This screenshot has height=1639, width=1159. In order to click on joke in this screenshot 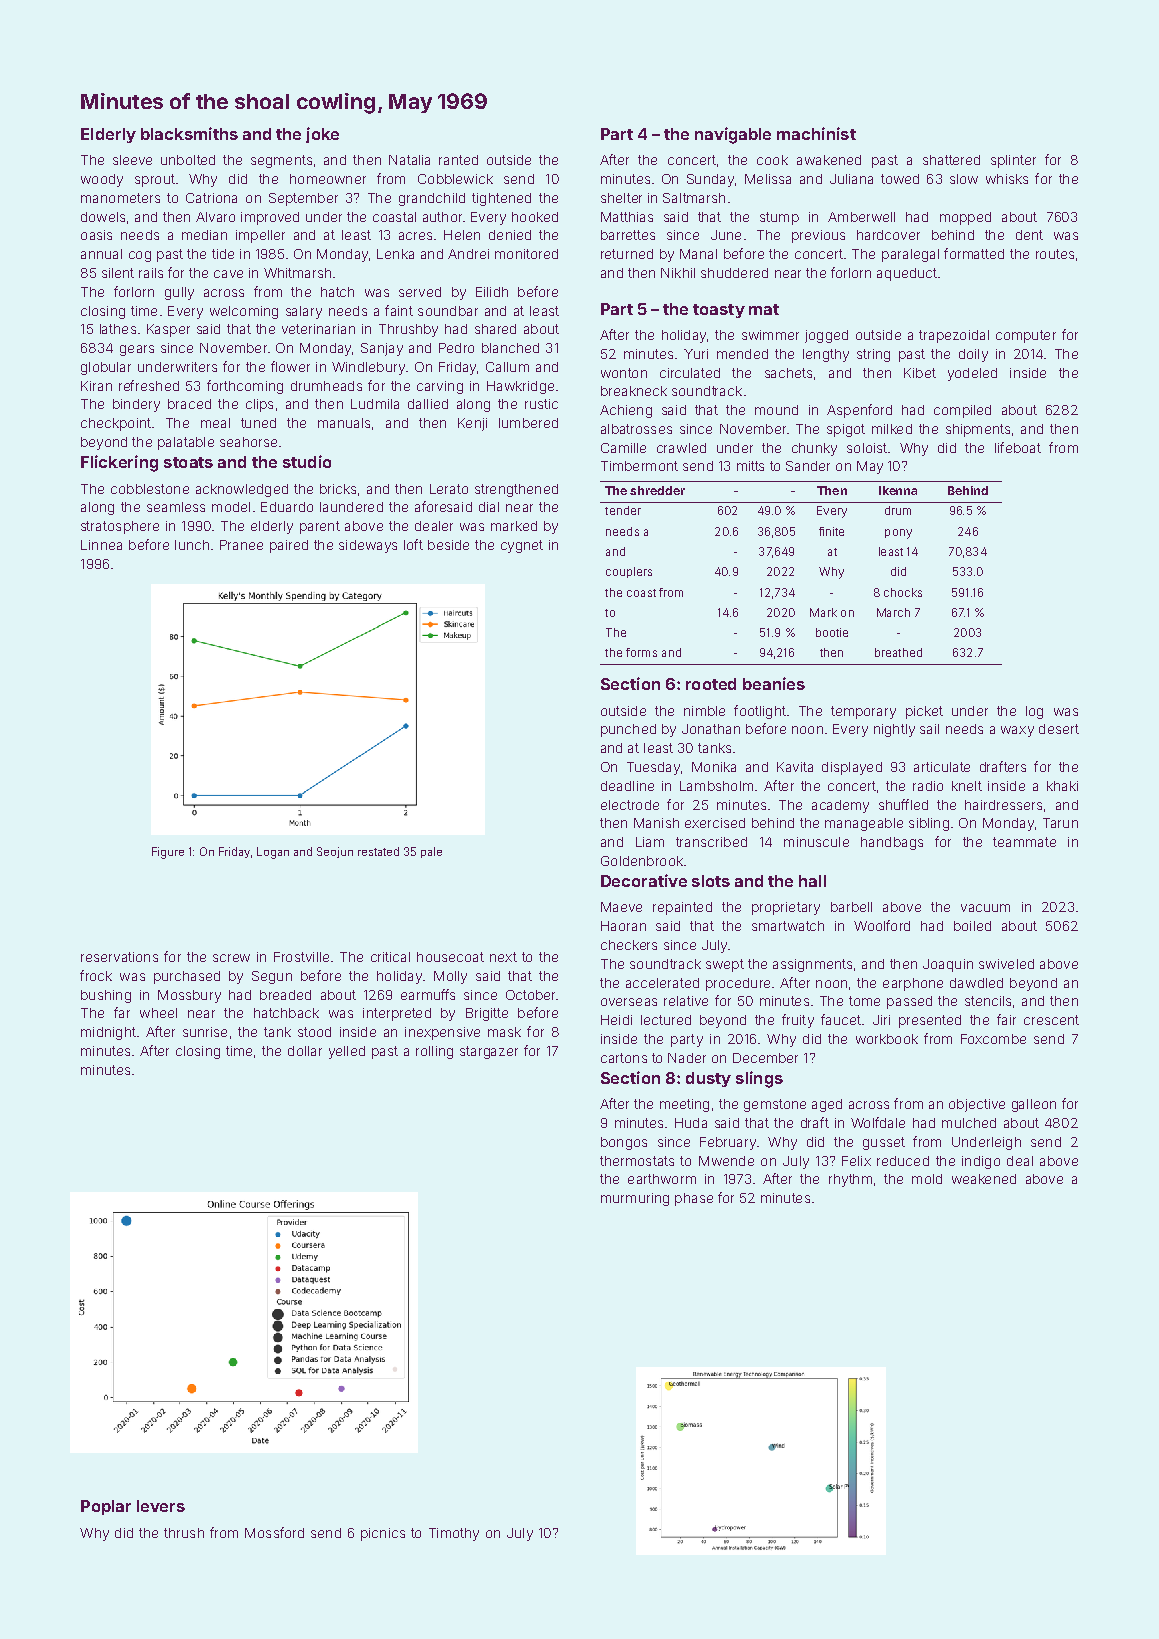, I will do `click(322, 135)`.
